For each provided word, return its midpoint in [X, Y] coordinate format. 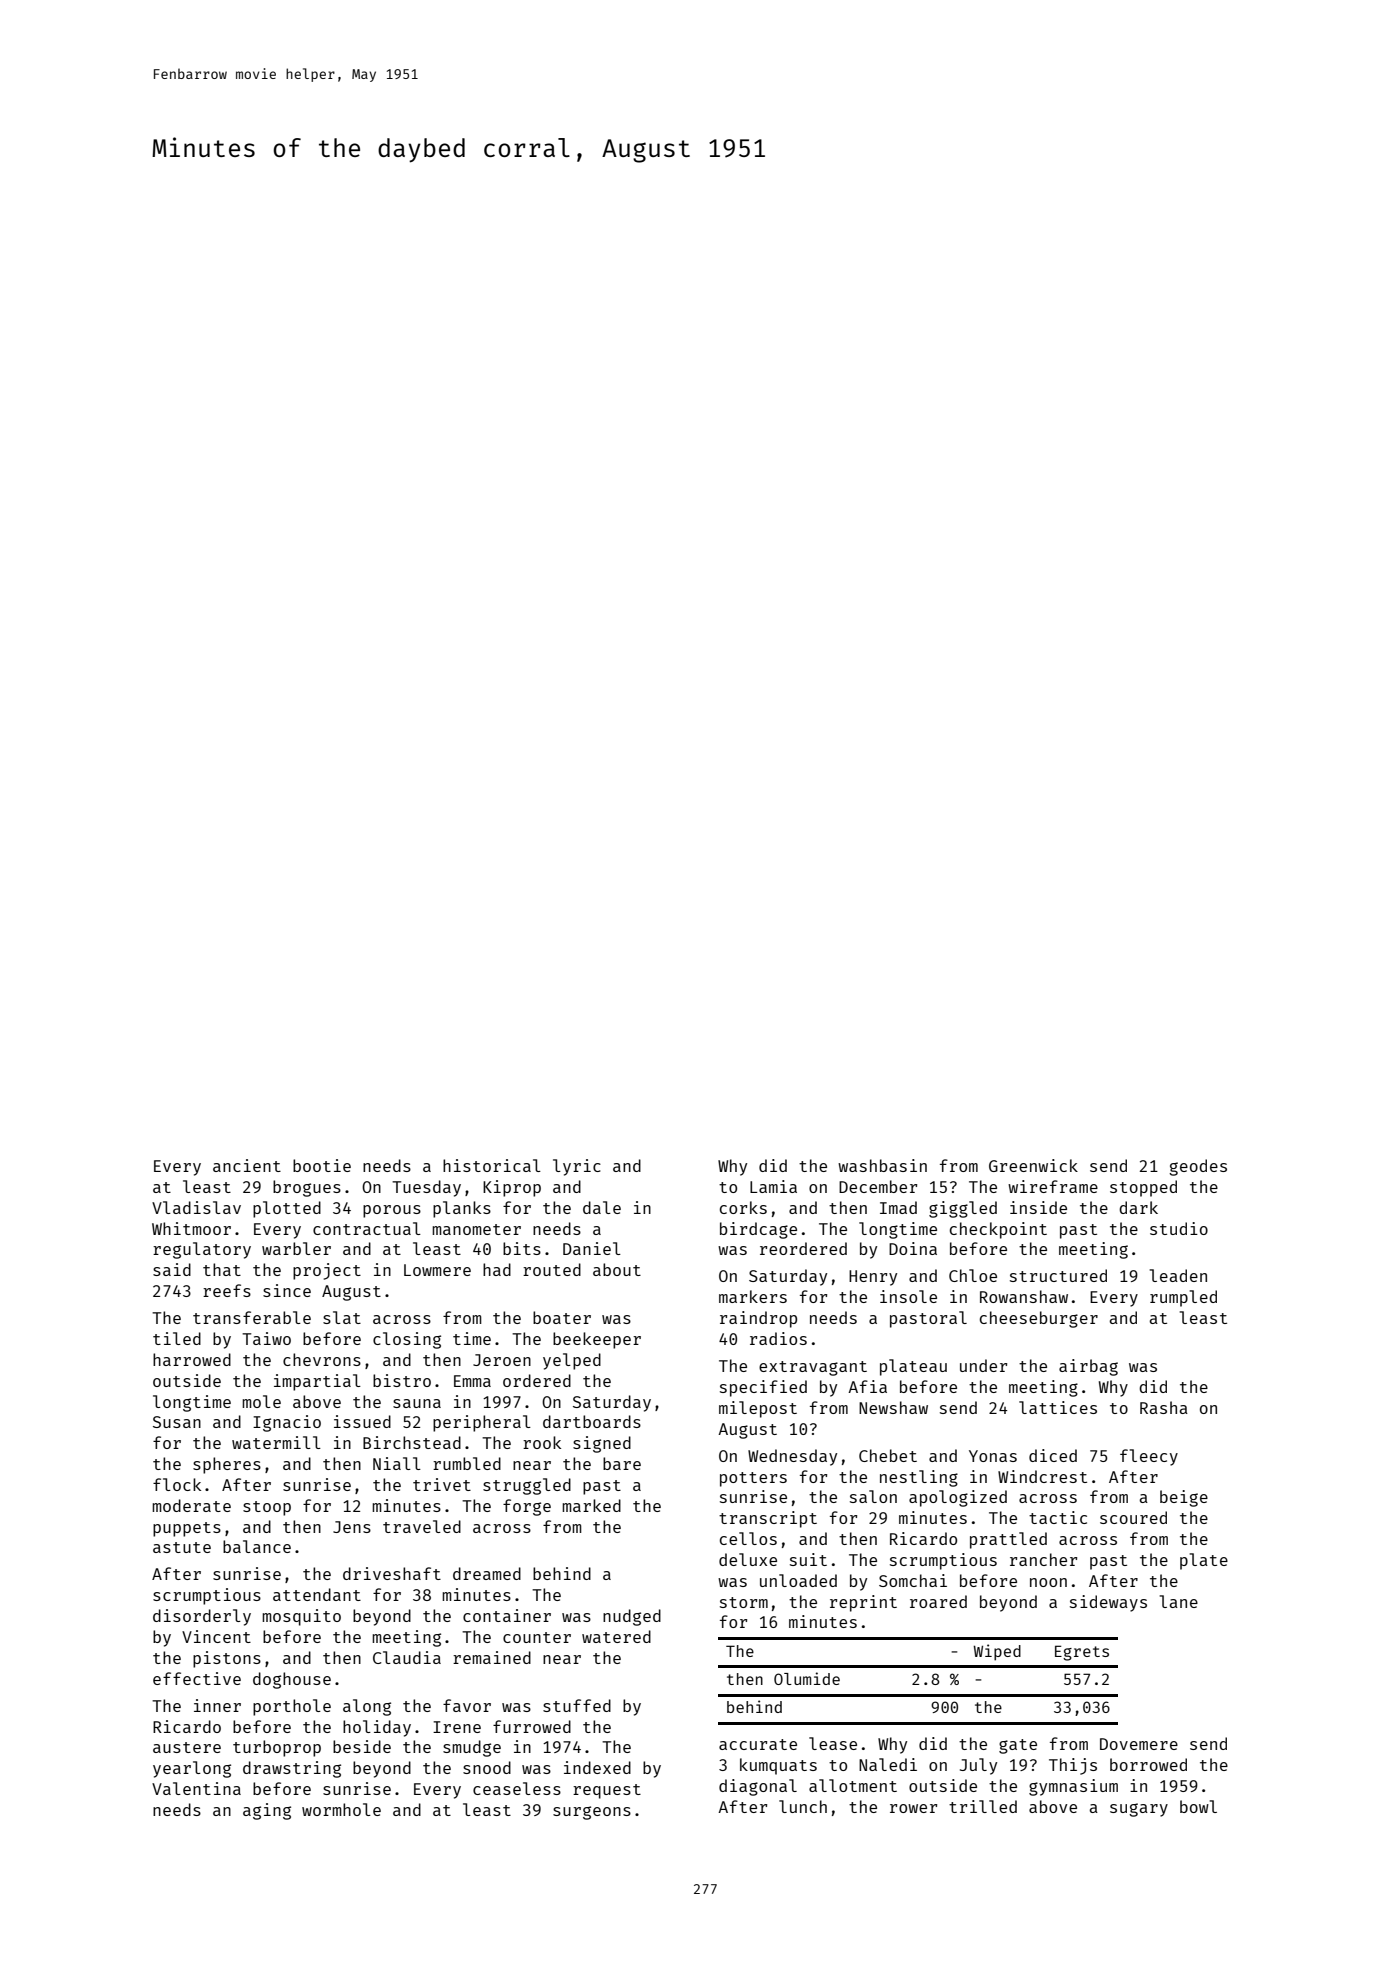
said [172, 1269]
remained [492, 1657]
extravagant [813, 1368]
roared [938, 1601]
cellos [748, 1538]
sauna [417, 1403]
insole [908, 1296]
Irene [457, 1727]
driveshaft [392, 1573]
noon [1048, 1582]
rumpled [1183, 1298]
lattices [1058, 1407]
